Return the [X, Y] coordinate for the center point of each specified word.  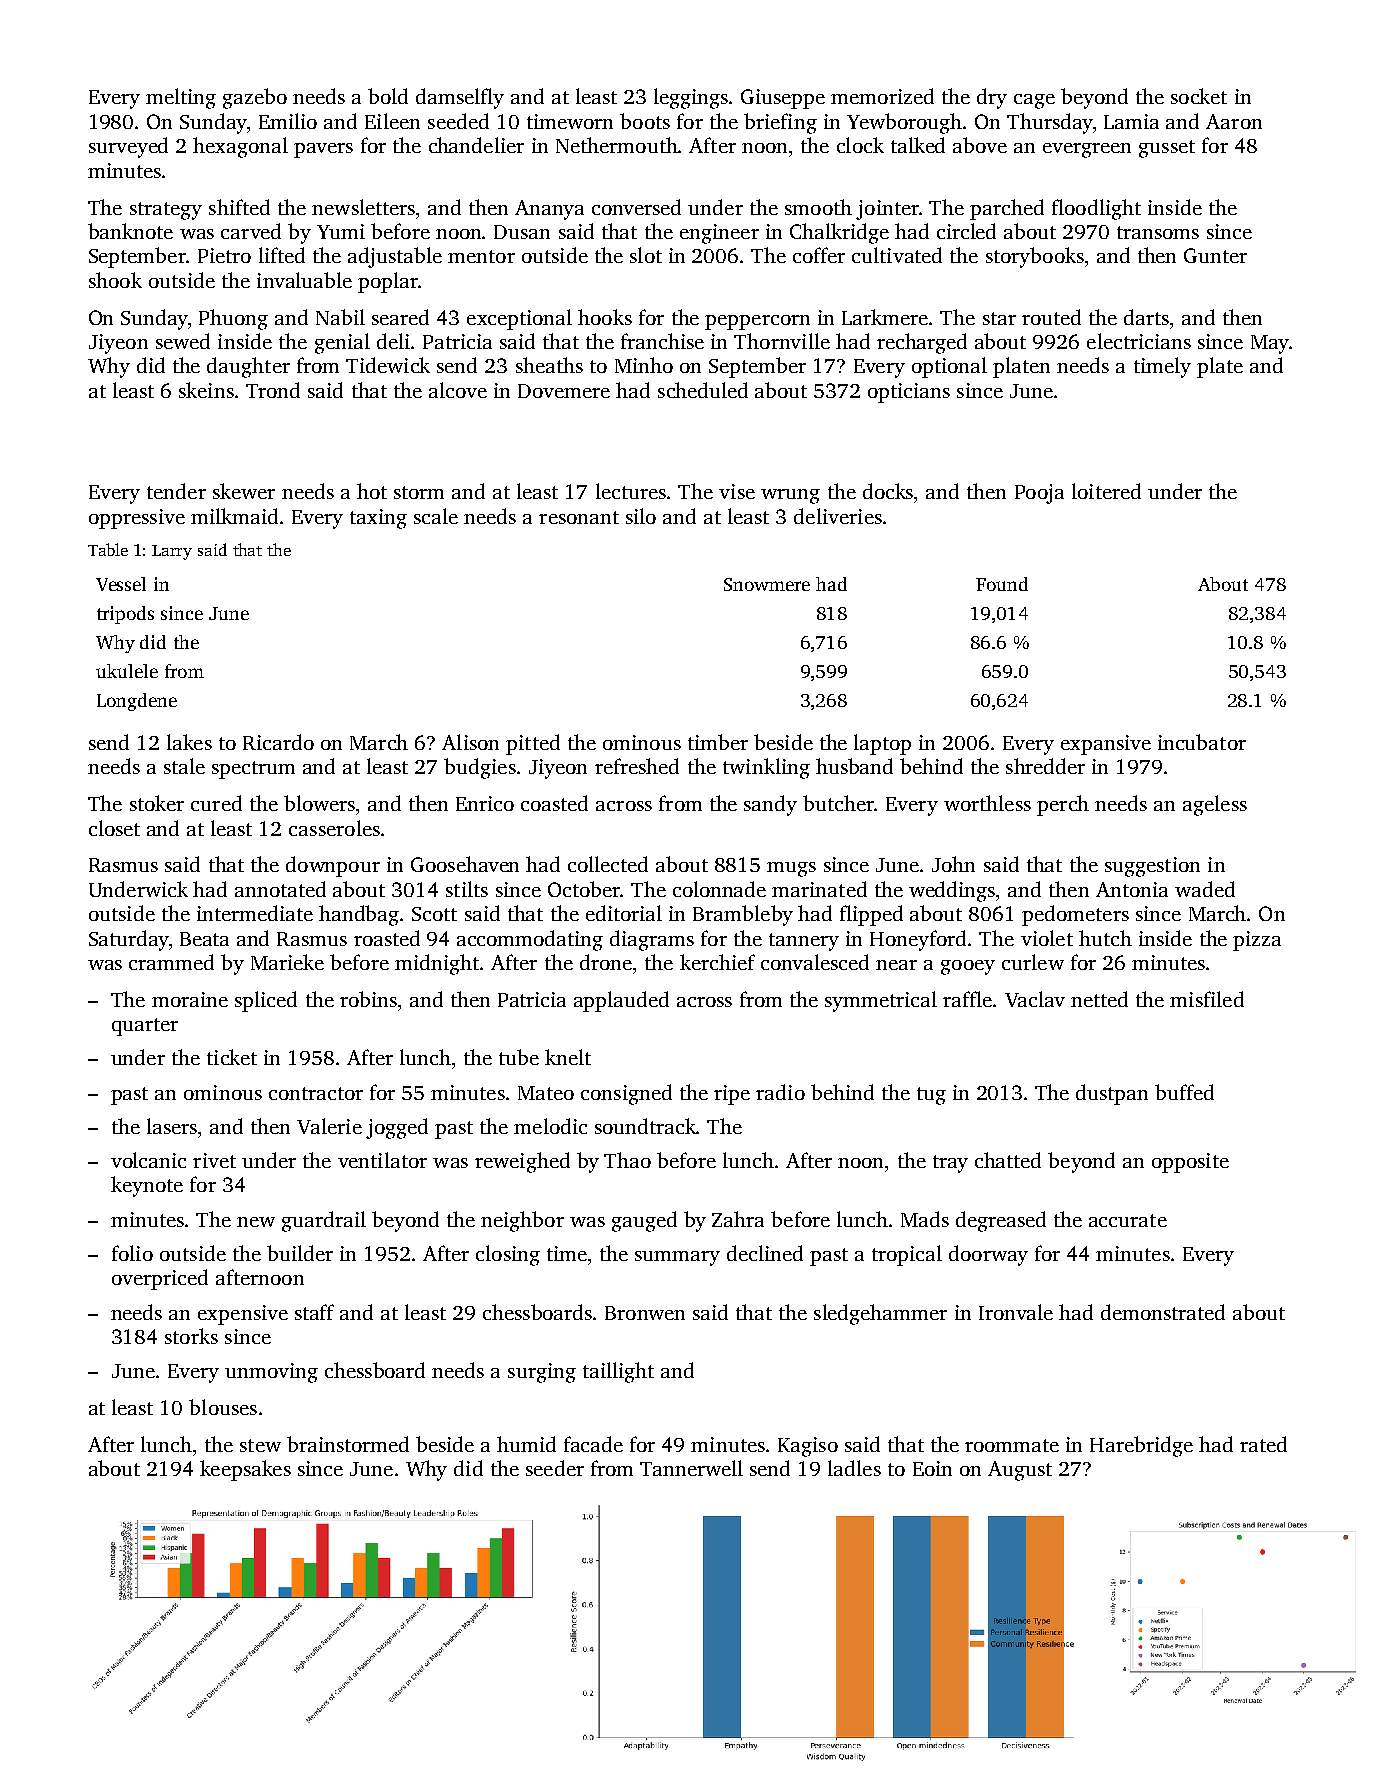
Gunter [1215, 255]
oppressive [137, 519]
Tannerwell [691, 1468]
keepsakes [245, 1470]
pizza [1257, 941]
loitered [1106, 491]
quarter [145, 1027]
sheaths [549, 365]
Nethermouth [617, 145]
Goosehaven [465, 864]
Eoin [932, 1468]
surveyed [128, 147]
